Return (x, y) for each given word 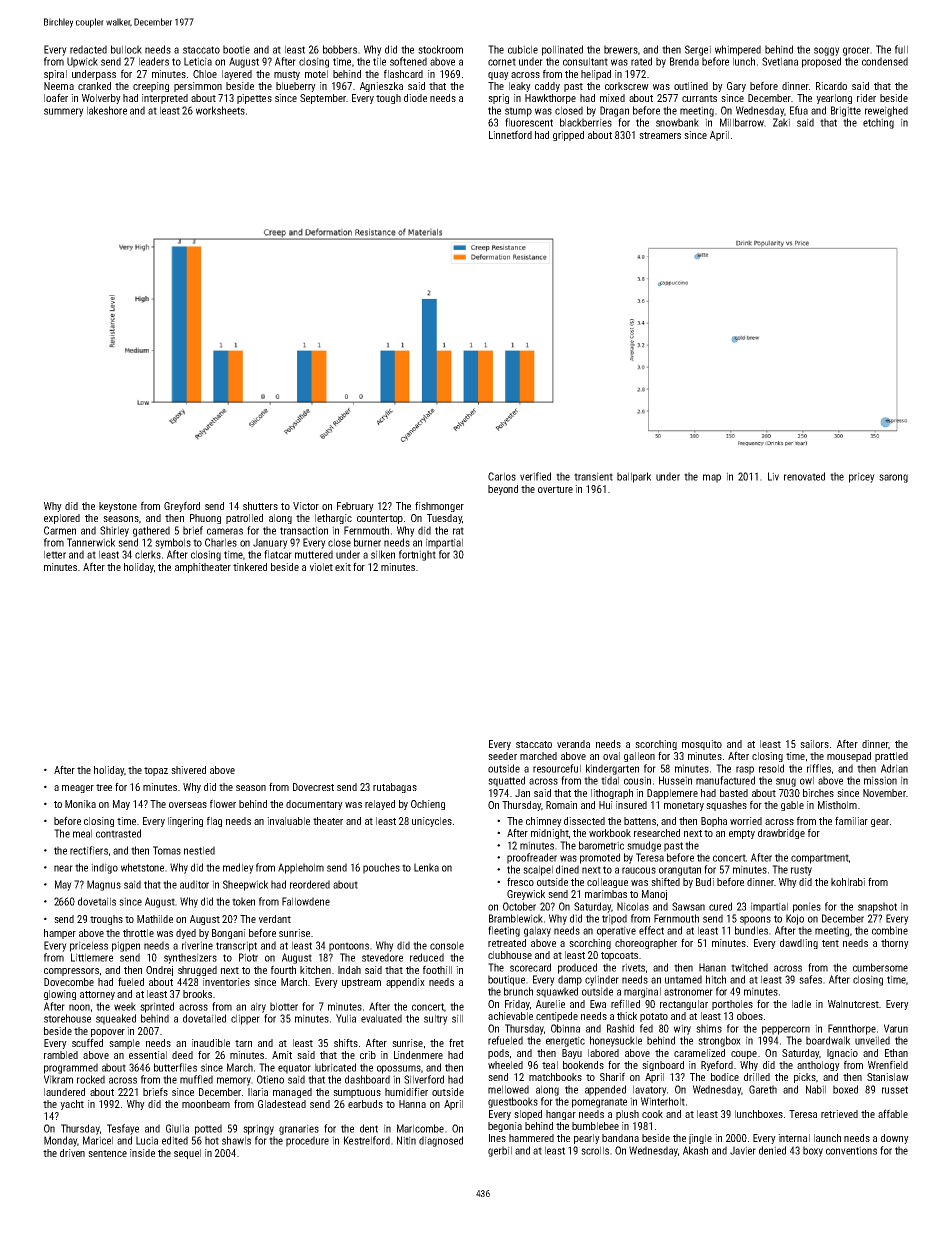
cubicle (523, 49)
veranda (573, 744)
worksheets (220, 110)
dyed (186, 934)
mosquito (702, 745)
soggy (827, 51)
